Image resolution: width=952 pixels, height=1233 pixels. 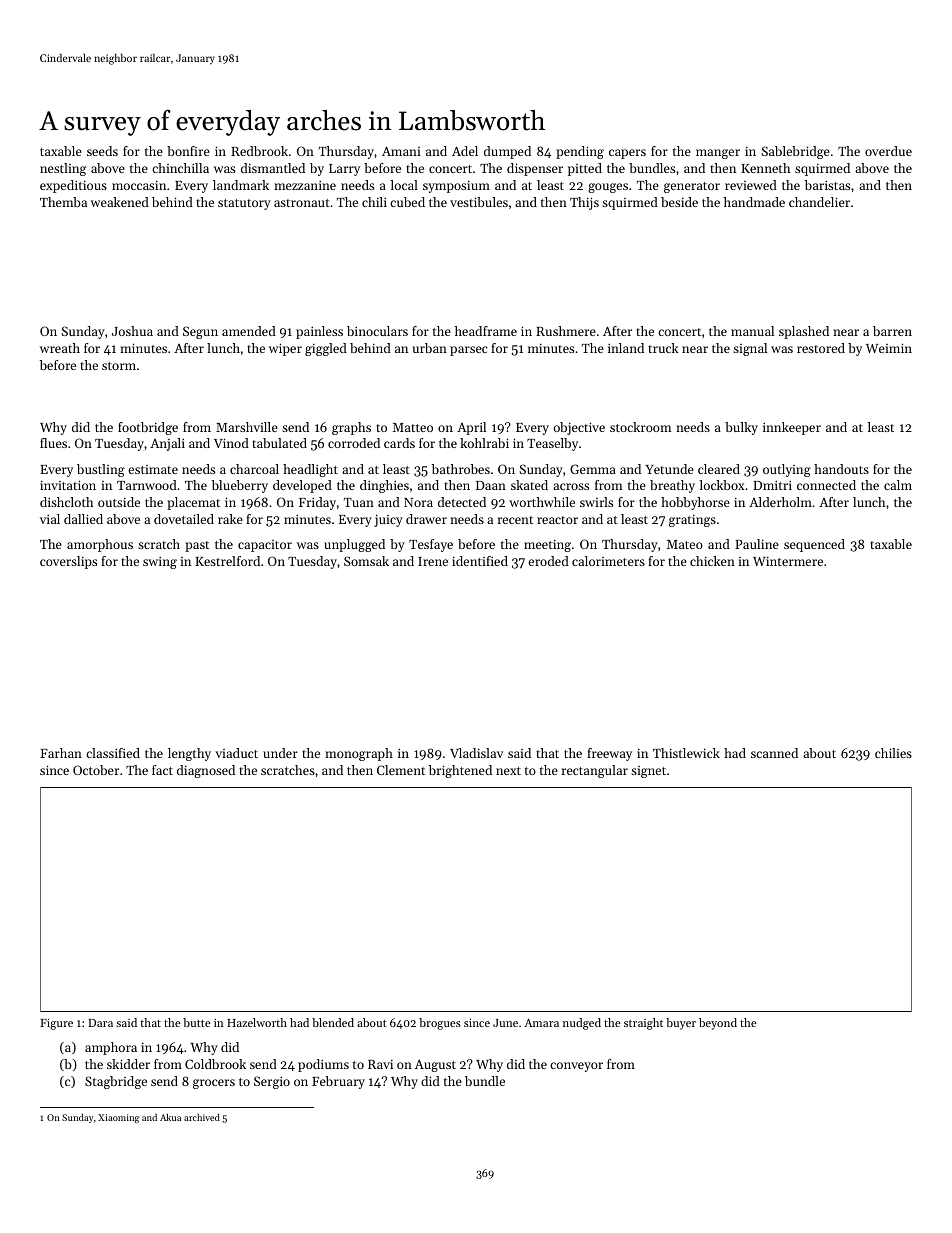 I want to click on butte, so click(x=197, y=1022).
